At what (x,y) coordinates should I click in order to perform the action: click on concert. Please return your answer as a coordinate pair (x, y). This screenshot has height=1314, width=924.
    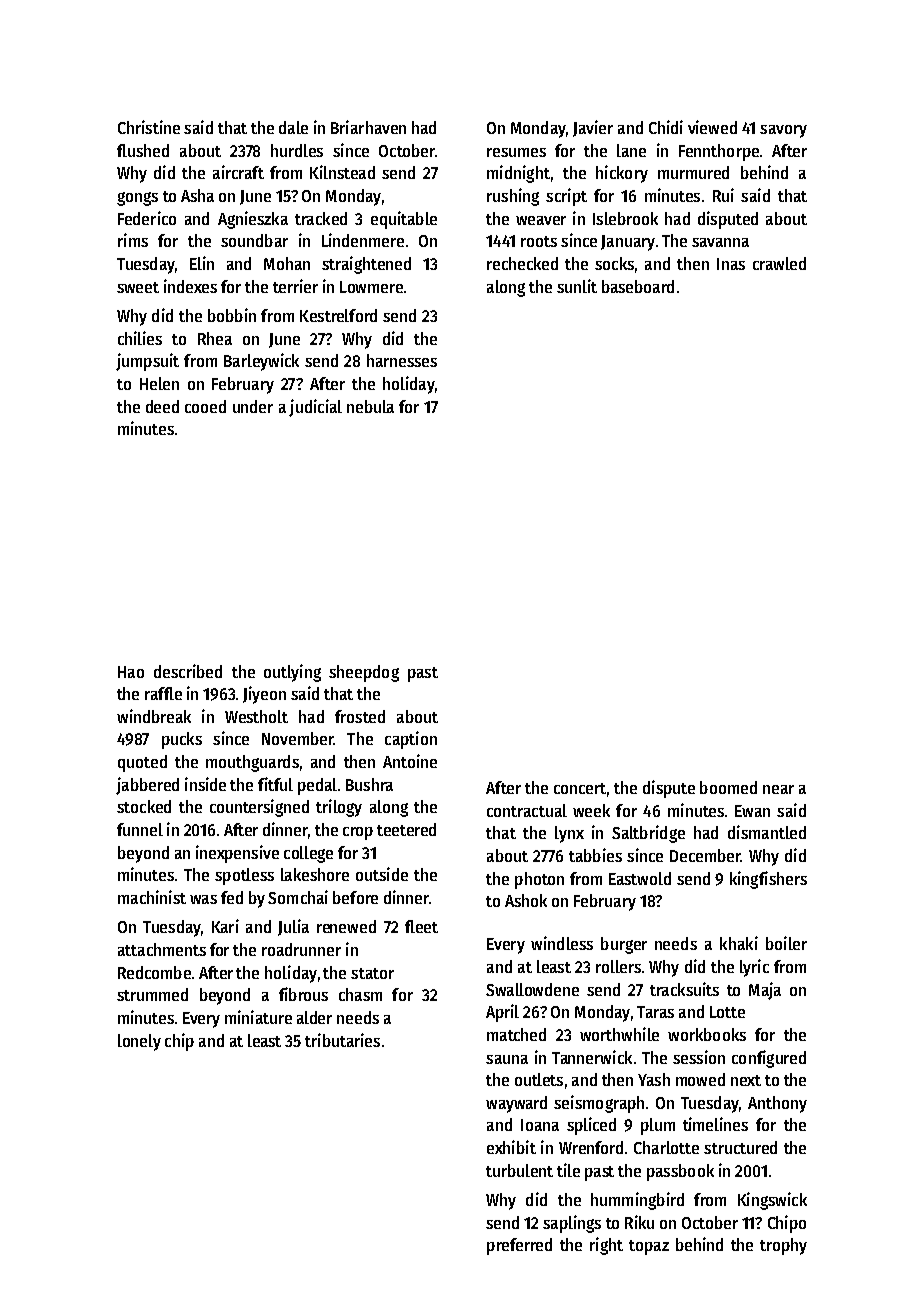
    Looking at the image, I should click on (580, 788).
